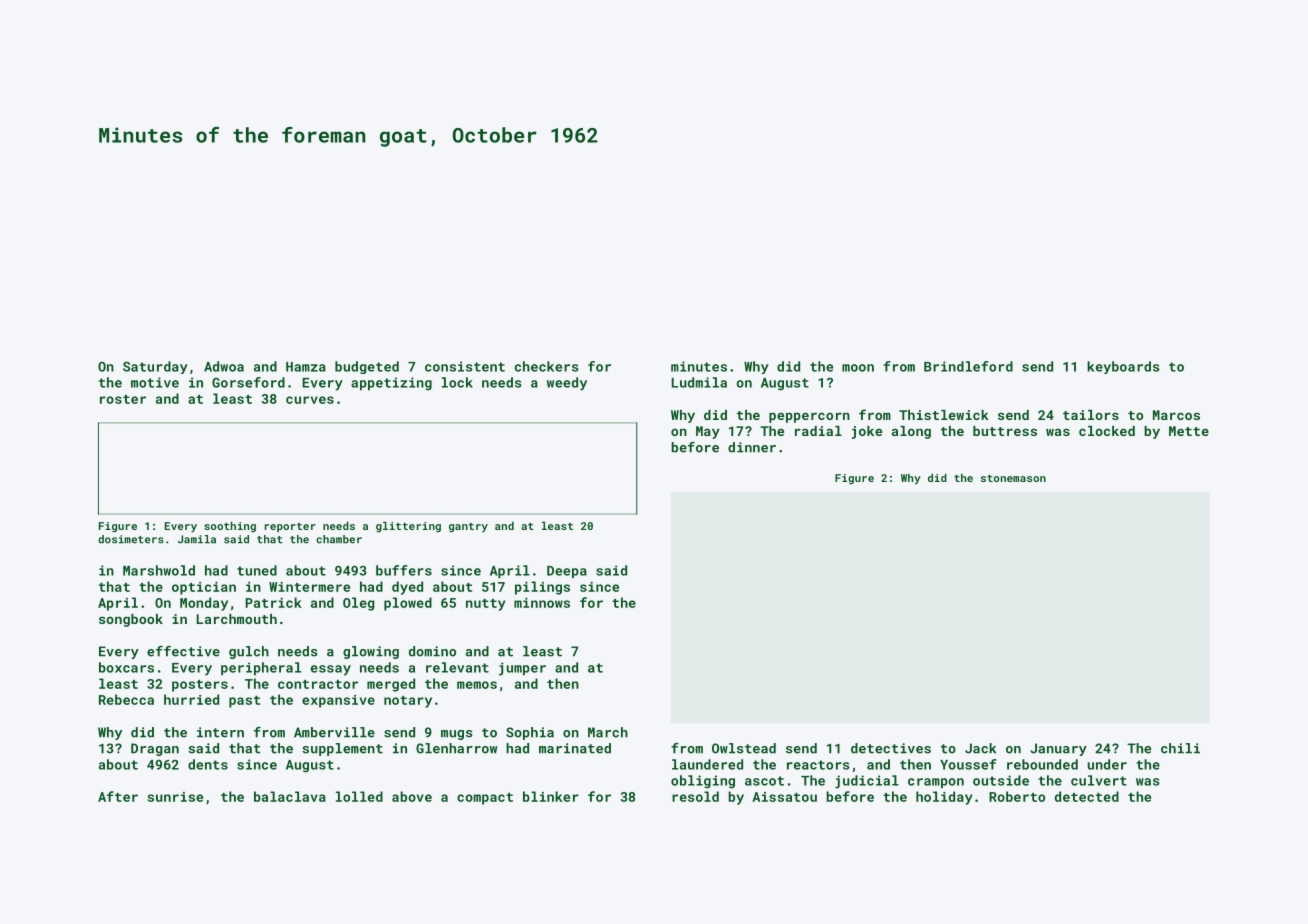 The height and width of the document is (924, 1308). Describe the element at coordinates (1180, 748) in the document. I see `chili` at that location.
